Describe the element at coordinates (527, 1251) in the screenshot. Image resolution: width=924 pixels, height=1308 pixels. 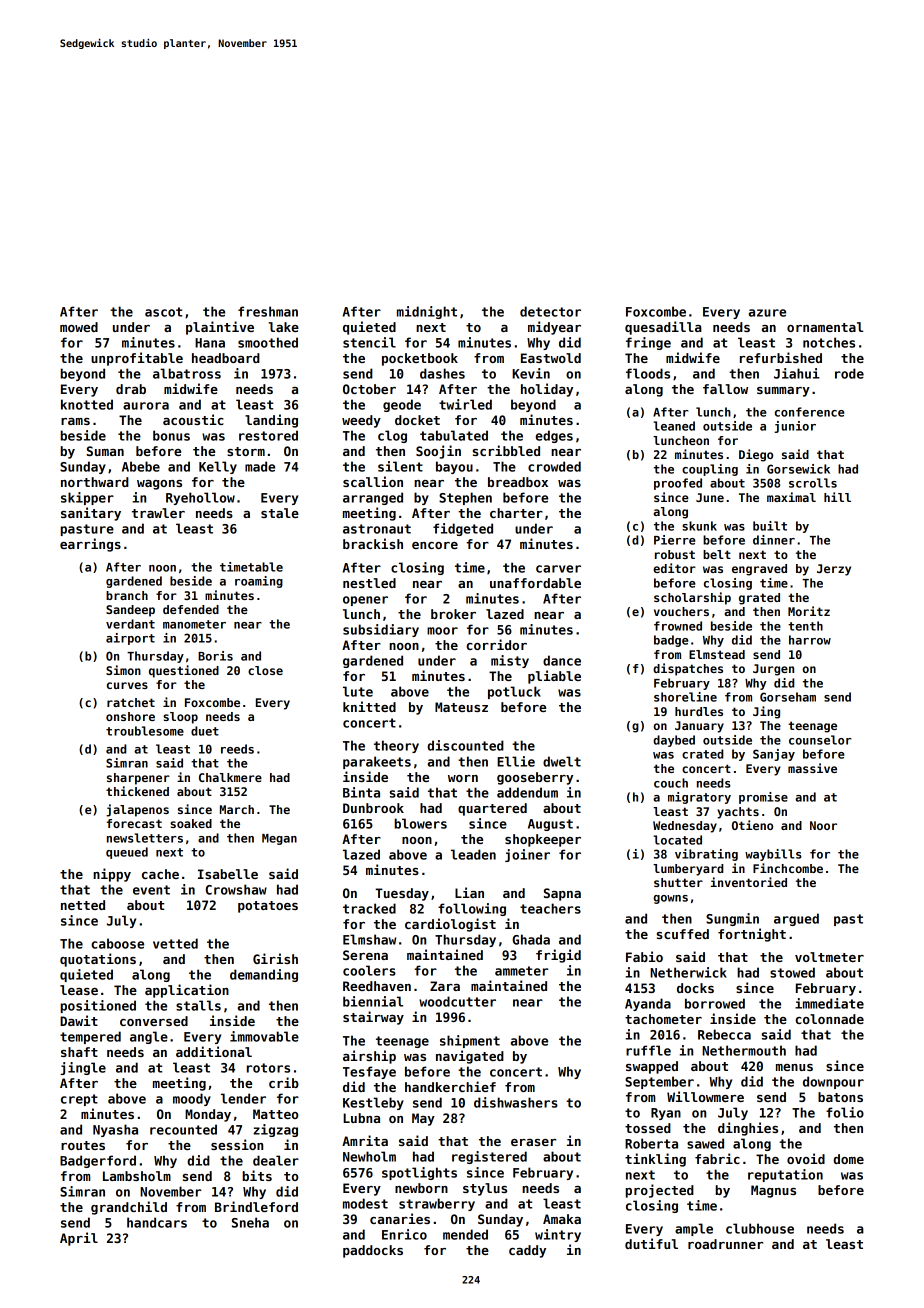
I see `caddy` at that location.
